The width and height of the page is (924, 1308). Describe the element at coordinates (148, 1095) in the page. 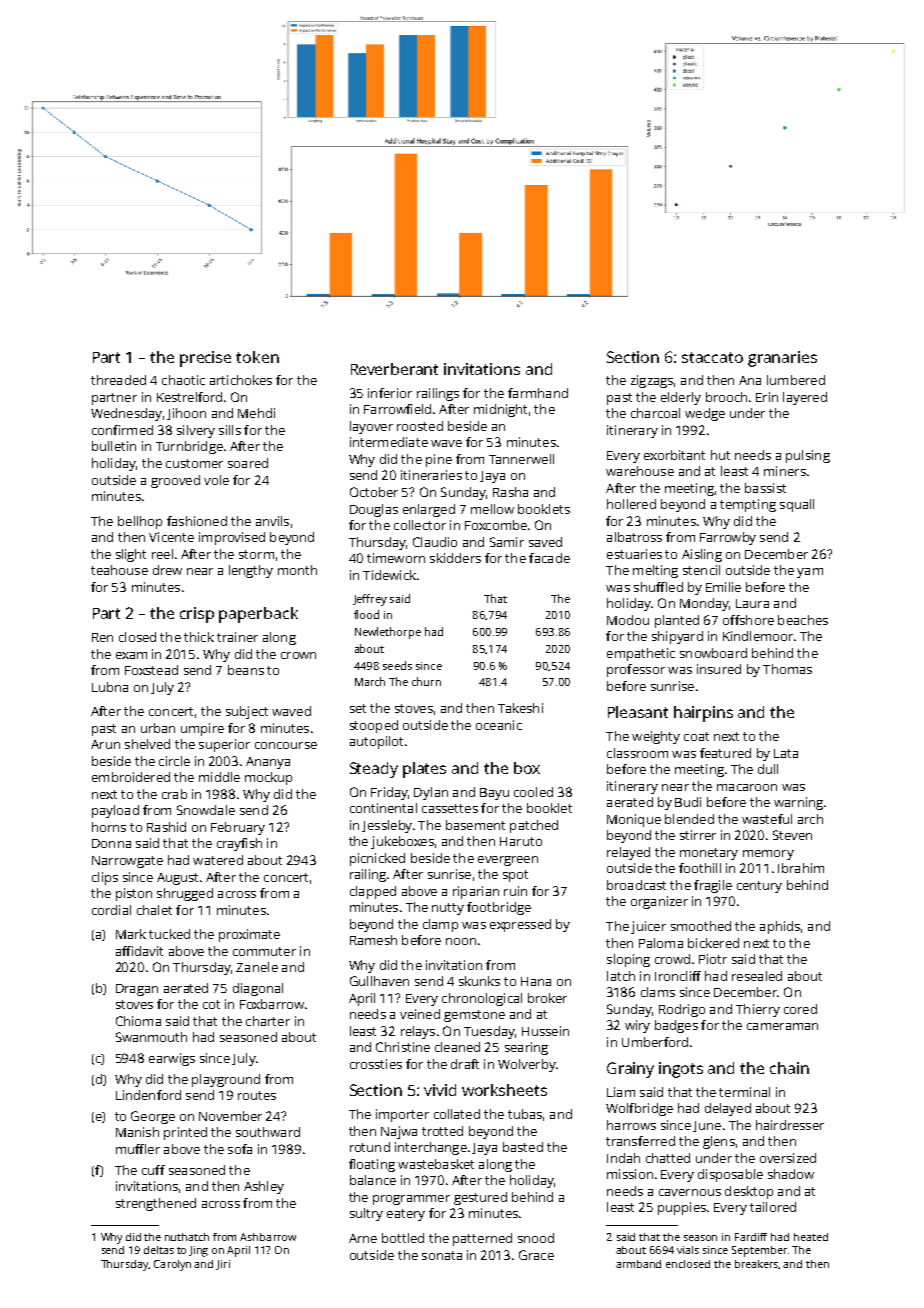

I see `Lindenford` at that location.
